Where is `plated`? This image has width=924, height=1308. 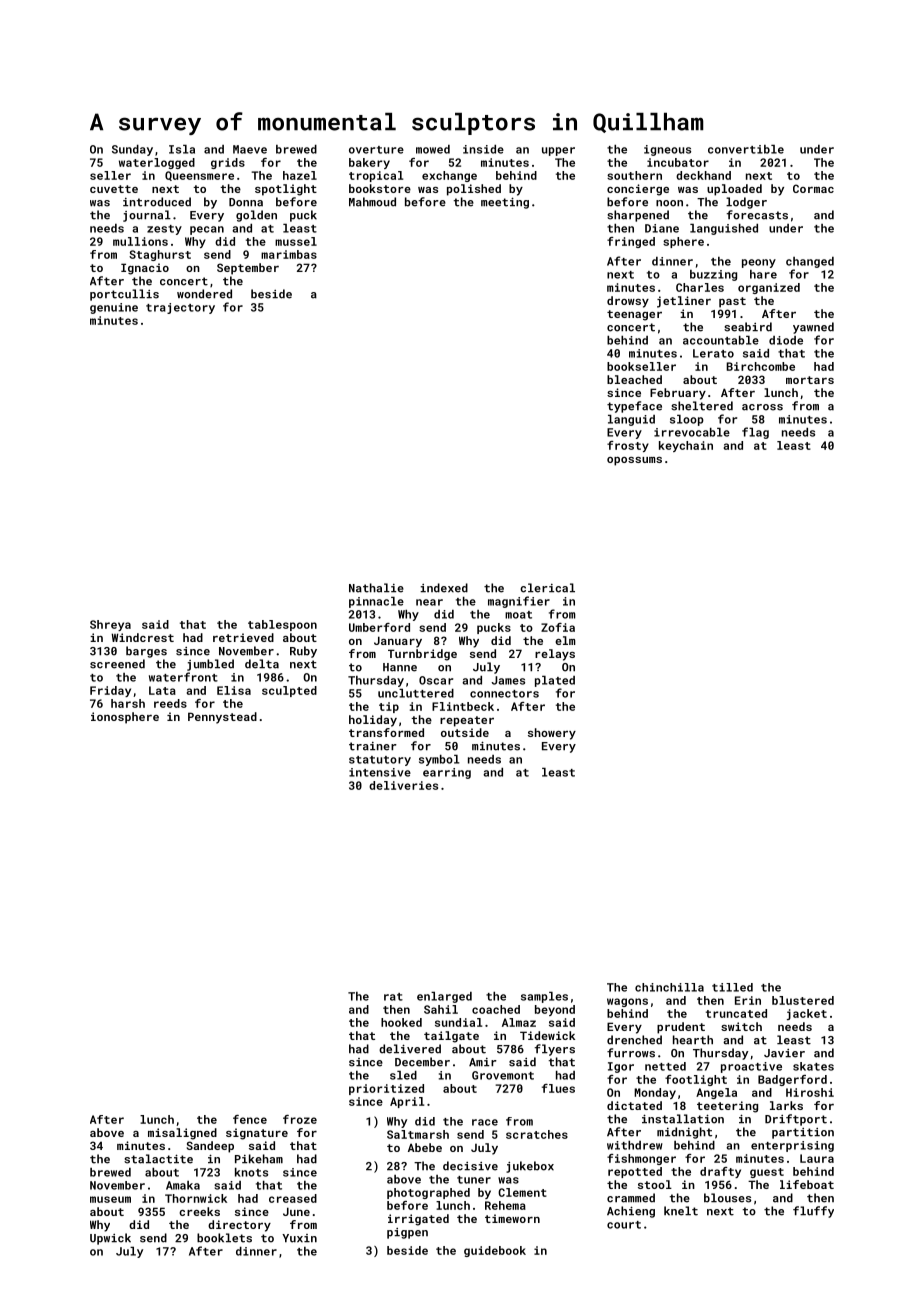 plated is located at coordinates (555, 681).
